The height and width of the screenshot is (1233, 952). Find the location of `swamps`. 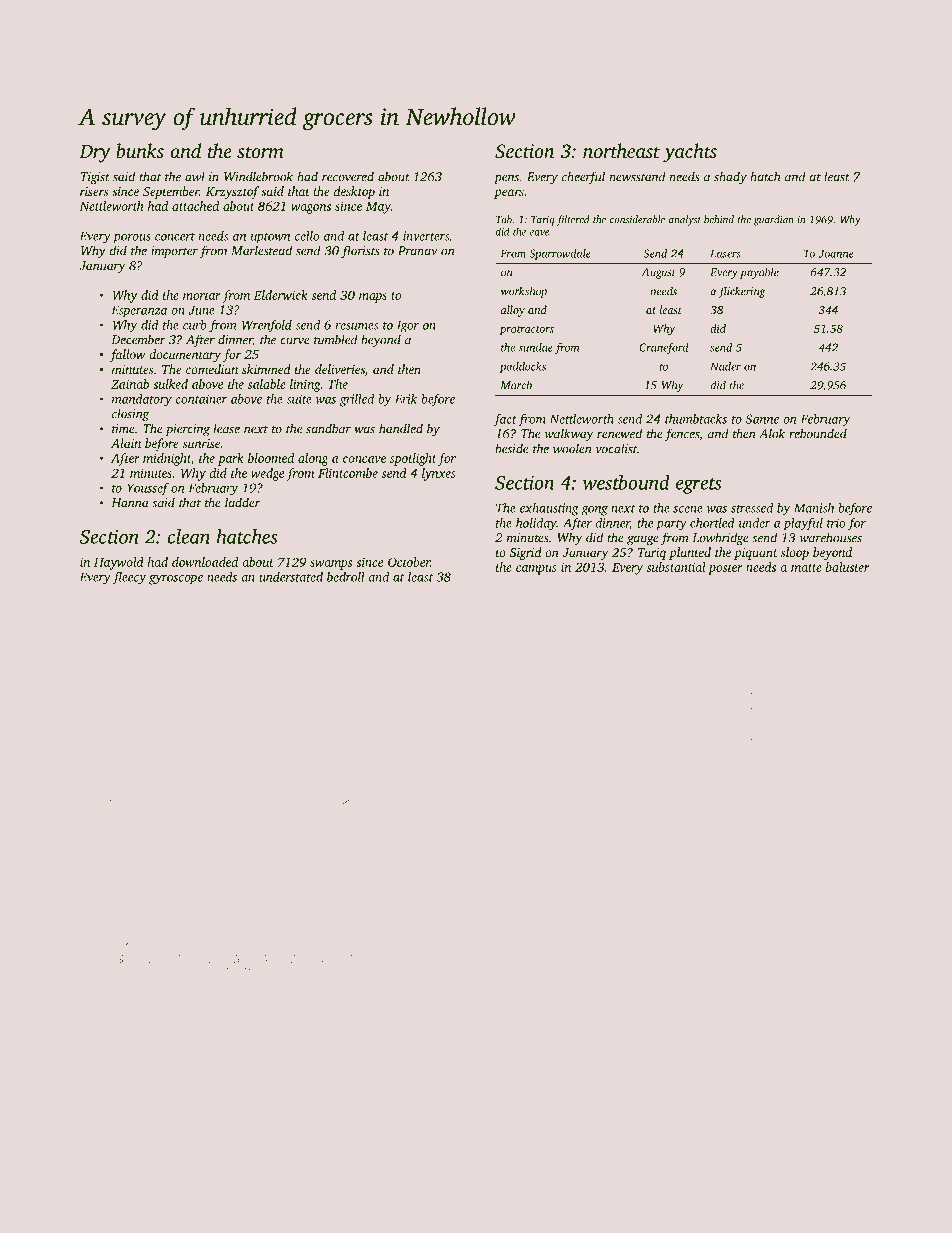

swamps is located at coordinates (331, 565).
